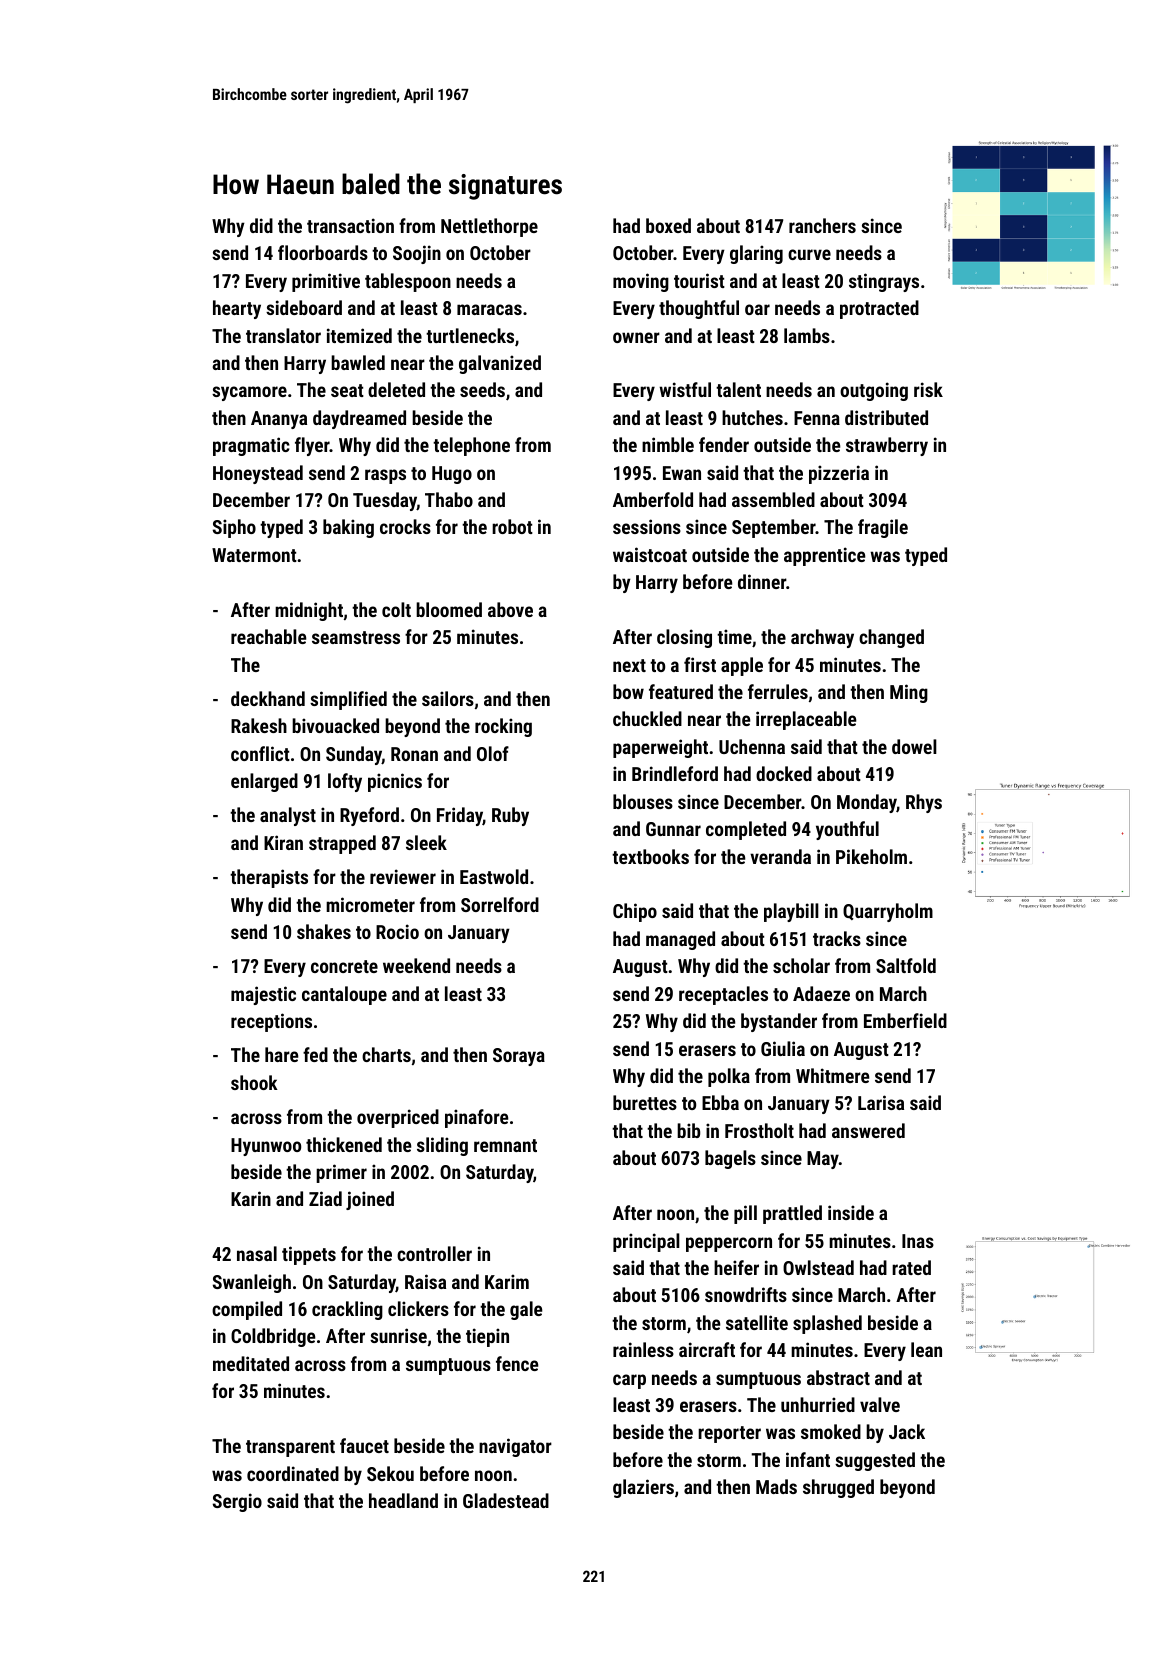  Describe the element at coordinates (510, 609) in the screenshot. I see `above` at that location.
